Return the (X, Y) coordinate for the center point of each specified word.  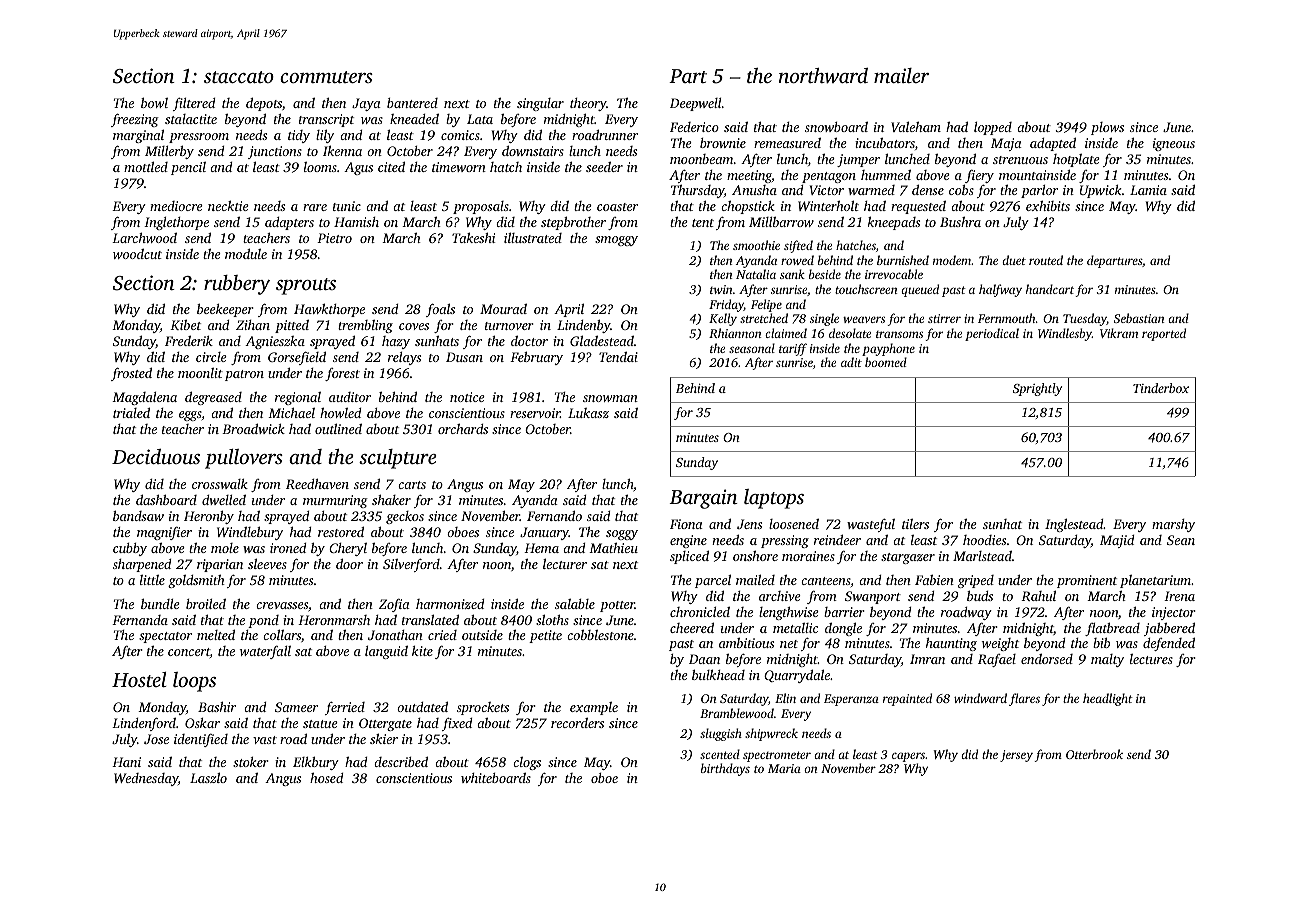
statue (320, 724)
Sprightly (1037, 389)
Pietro (334, 238)
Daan (704, 659)
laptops (774, 499)
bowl (154, 102)
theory (588, 104)
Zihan (253, 325)
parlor (1039, 191)
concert (189, 652)
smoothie (756, 245)
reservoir (535, 413)
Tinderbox (1161, 388)
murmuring (335, 501)
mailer (901, 75)
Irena (1179, 596)
